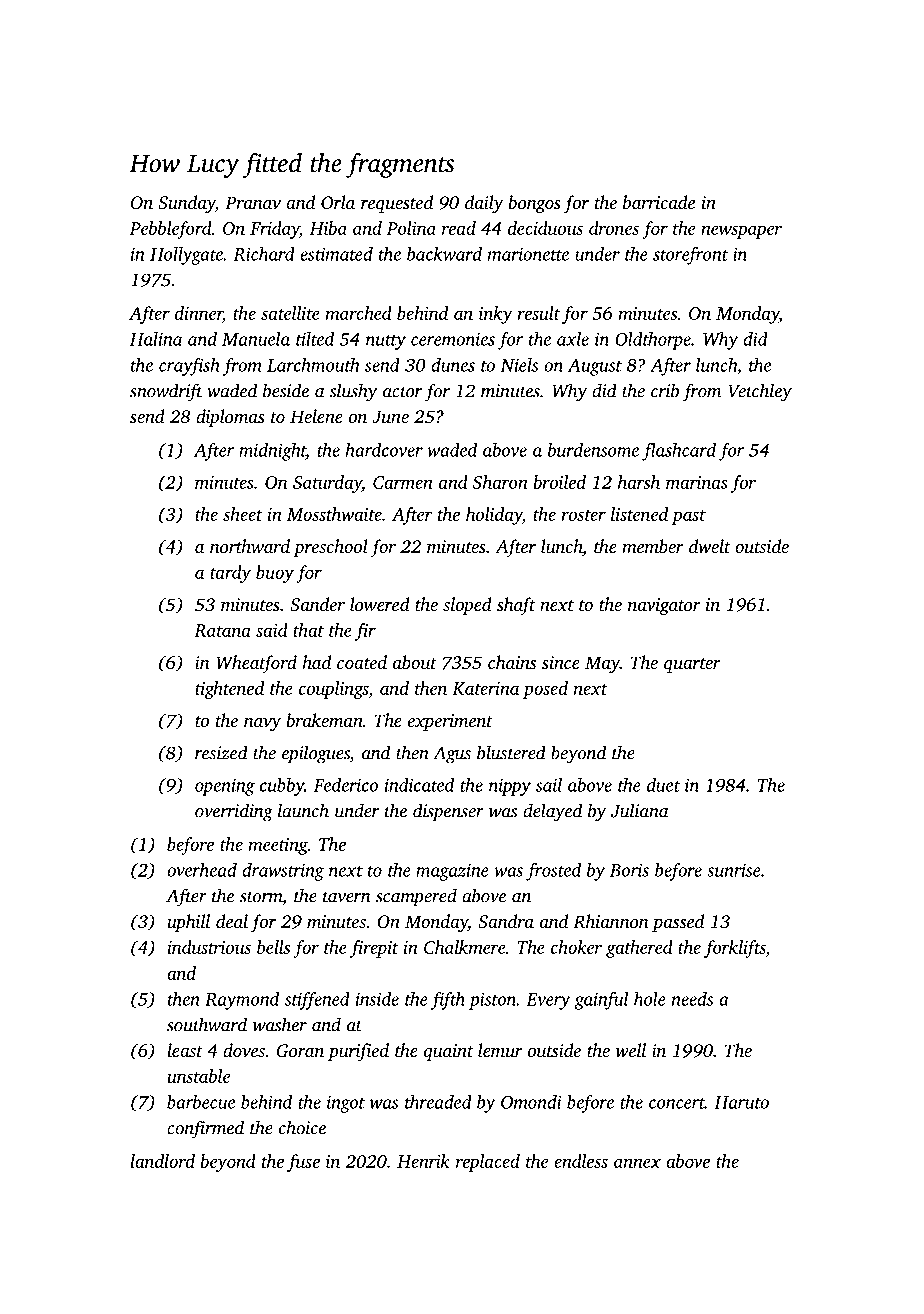 The image size is (924, 1314). What do you see at coordinates (665, 390) in the screenshot?
I see `crib` at bounding box center [665, 390].
